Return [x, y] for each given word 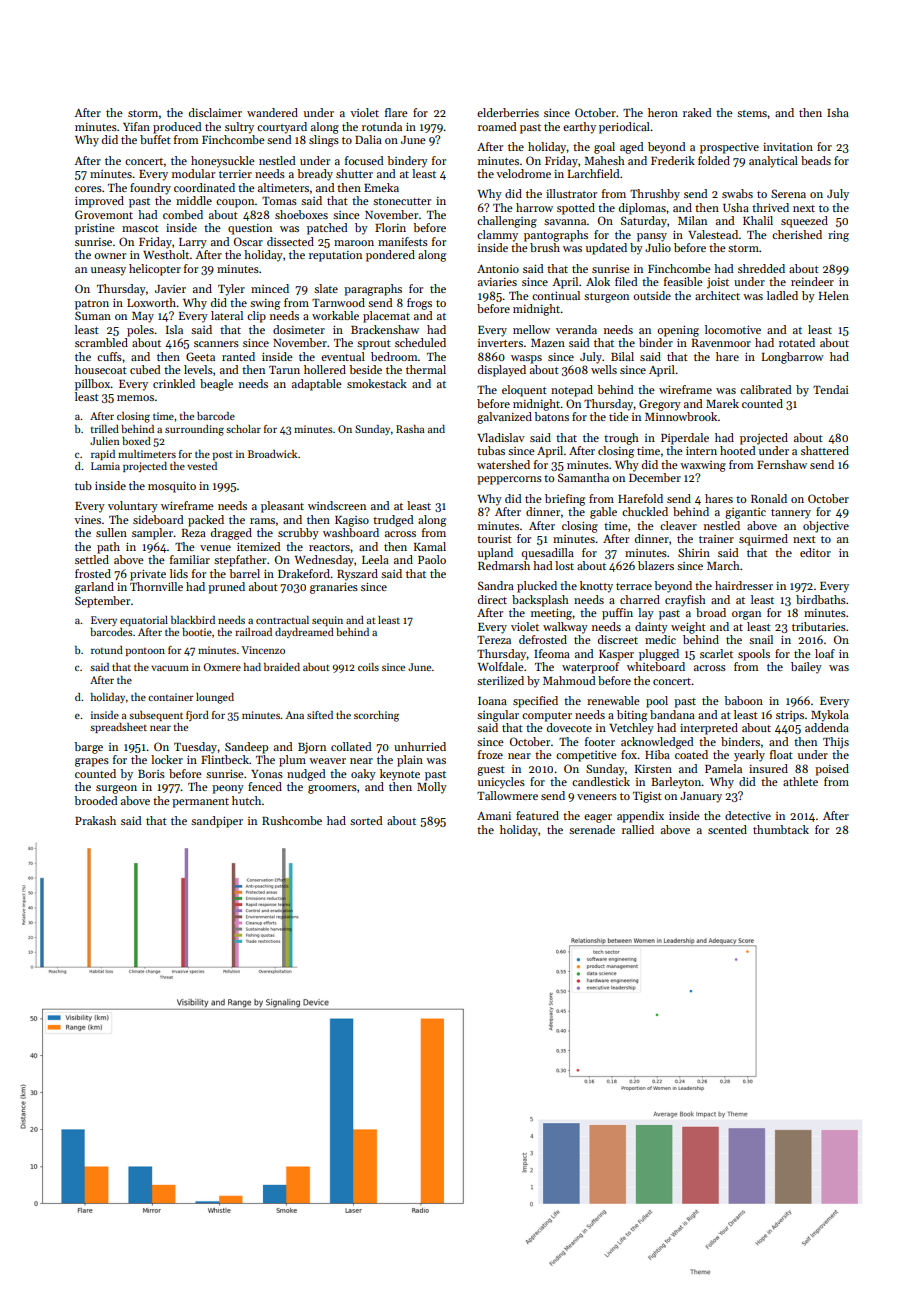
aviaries [497, 282]
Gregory [660, 405]
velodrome [523, 173]
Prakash [95, 820]
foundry [150, 189]
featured [537, 815]
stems [752, 113]
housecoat [101, 369]
